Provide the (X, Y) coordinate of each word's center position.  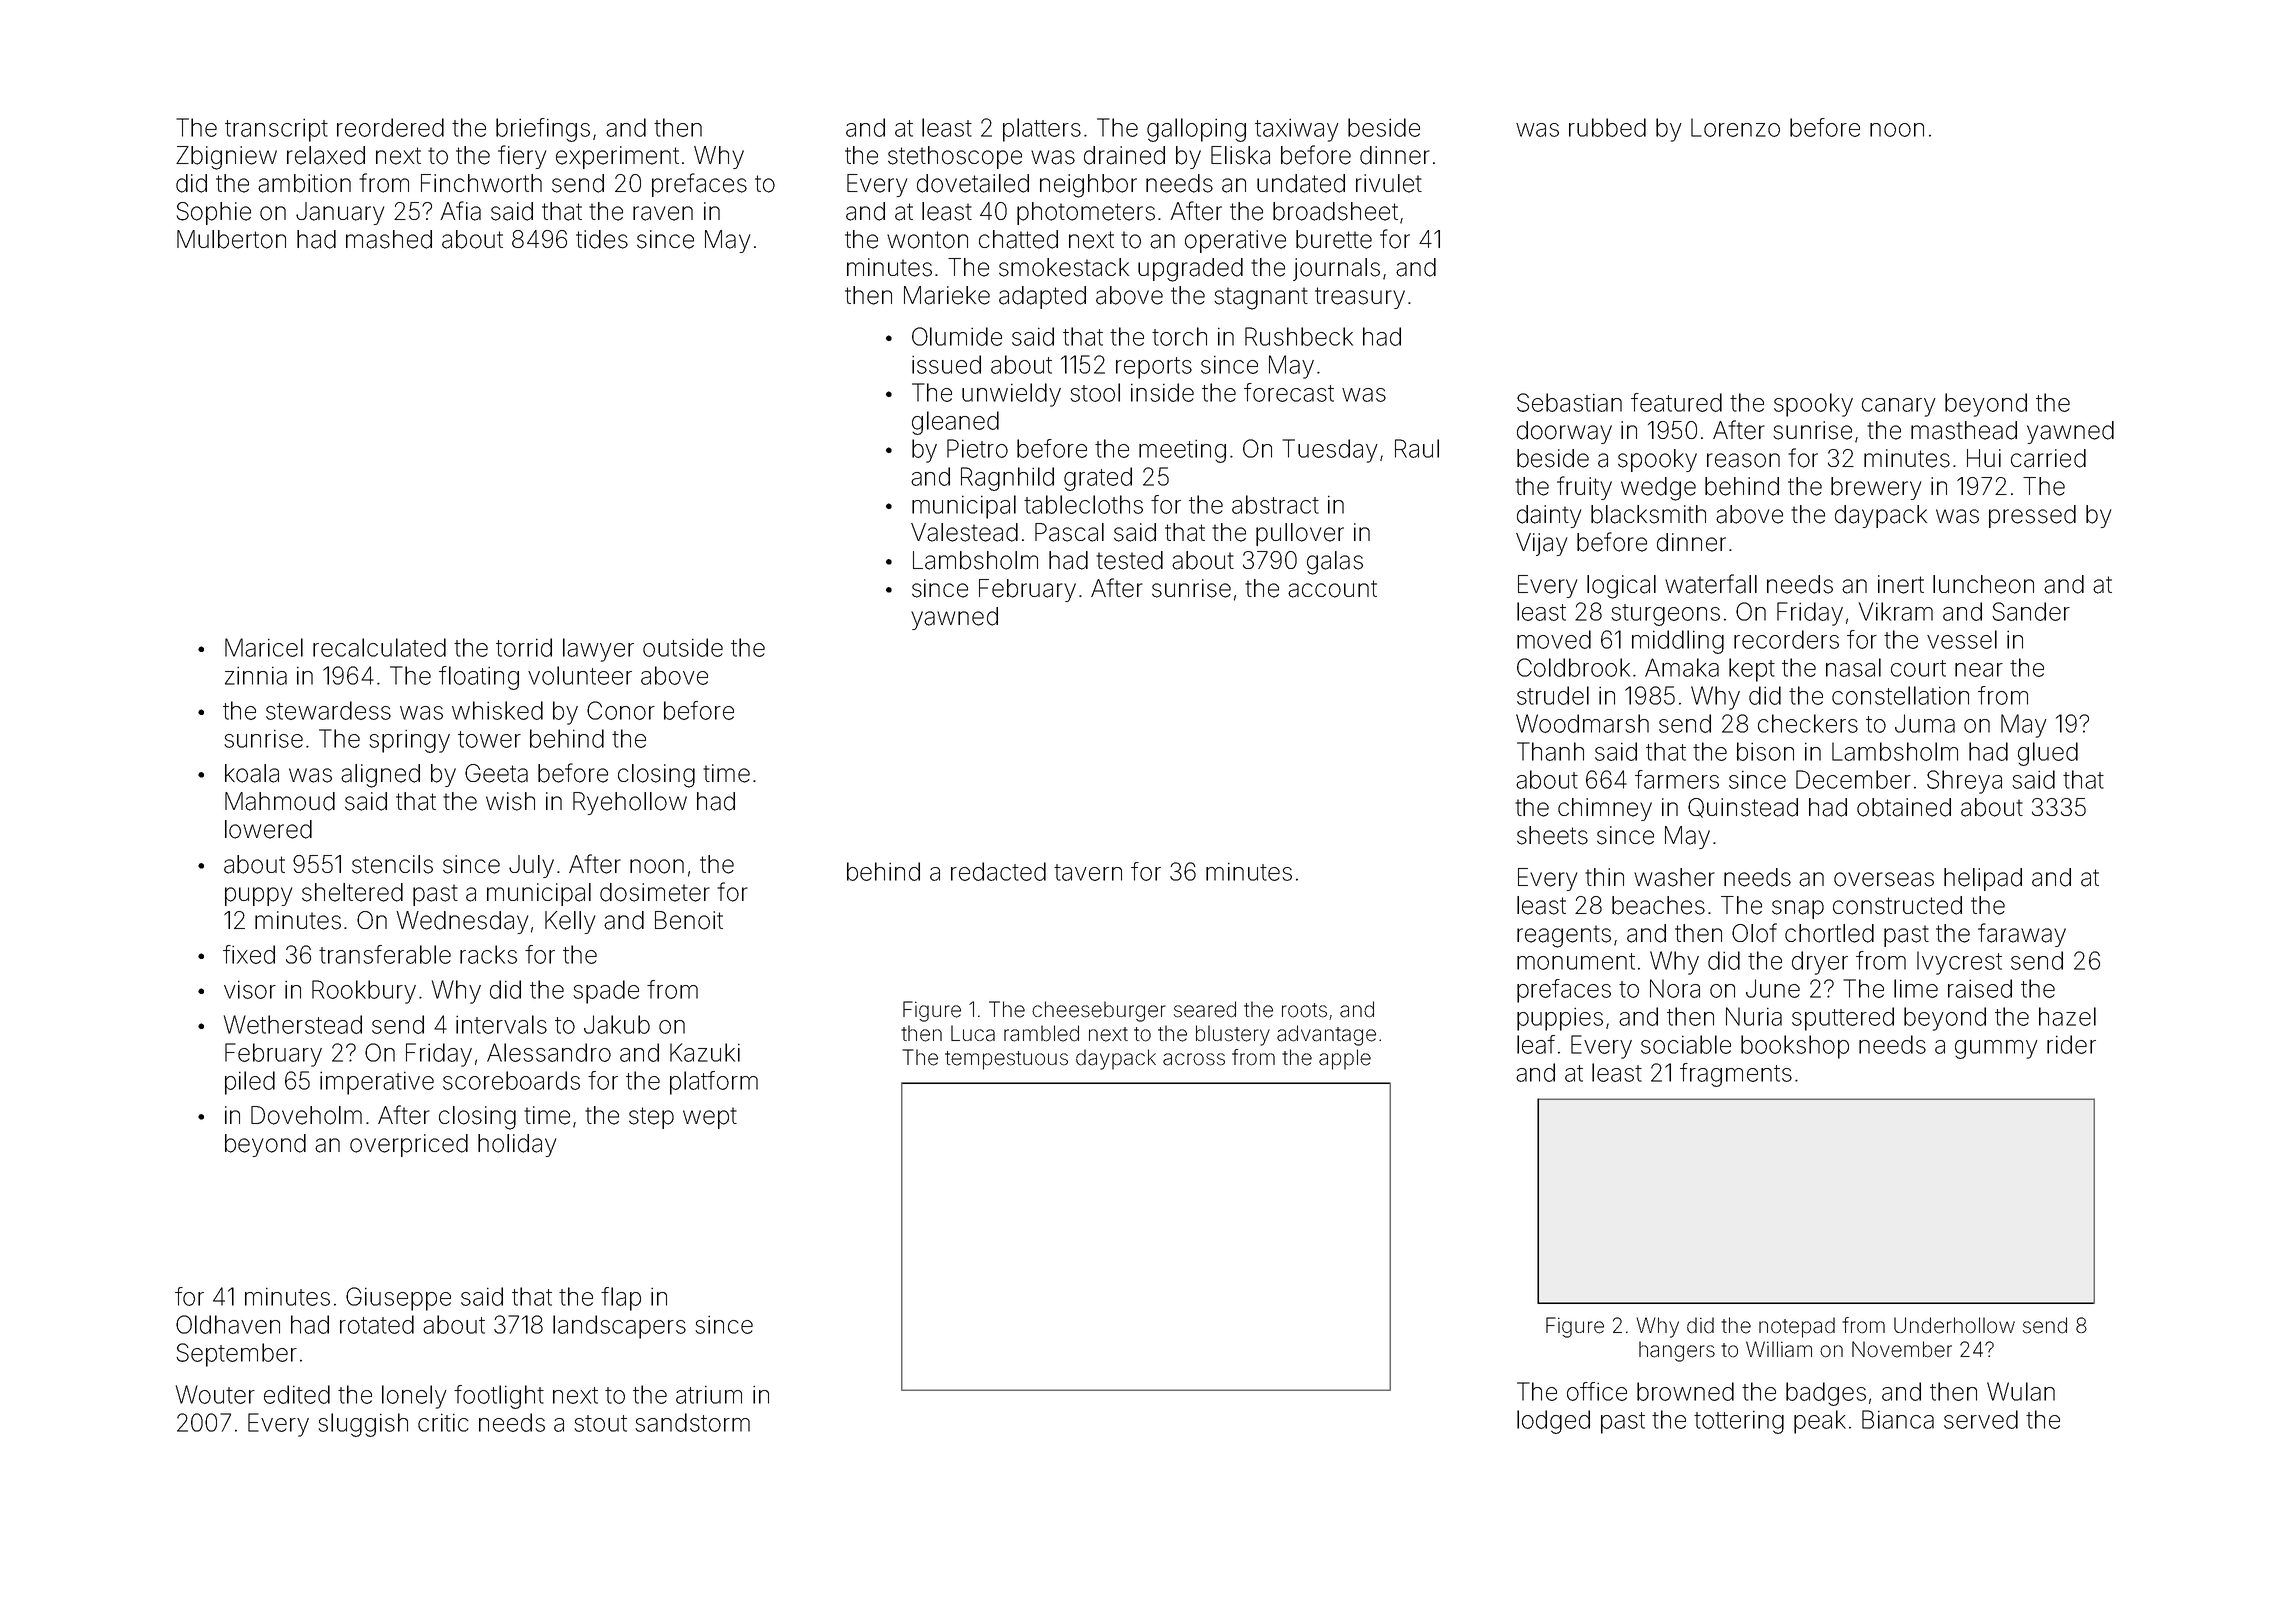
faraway (2022, 935)
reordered (390, 127)
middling (1678, 642)
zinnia (256, 675)
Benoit (689, 920)
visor (250, 989)
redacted (998, 871)
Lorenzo (1735, 127)
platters (1042, 130)
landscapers (619, 1327)
